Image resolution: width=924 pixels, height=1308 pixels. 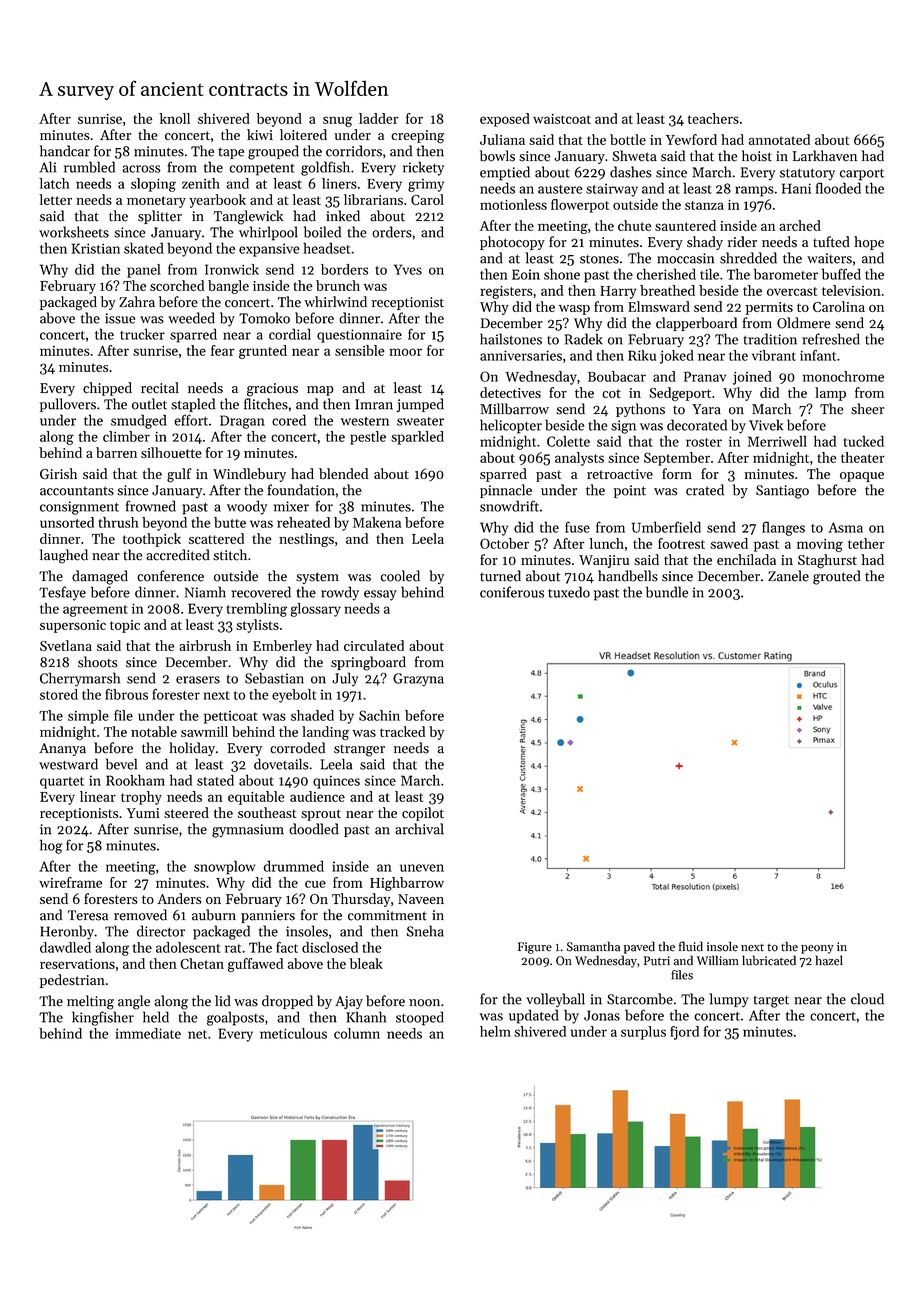 I want to click on peony, so click(x=817, y=949).
